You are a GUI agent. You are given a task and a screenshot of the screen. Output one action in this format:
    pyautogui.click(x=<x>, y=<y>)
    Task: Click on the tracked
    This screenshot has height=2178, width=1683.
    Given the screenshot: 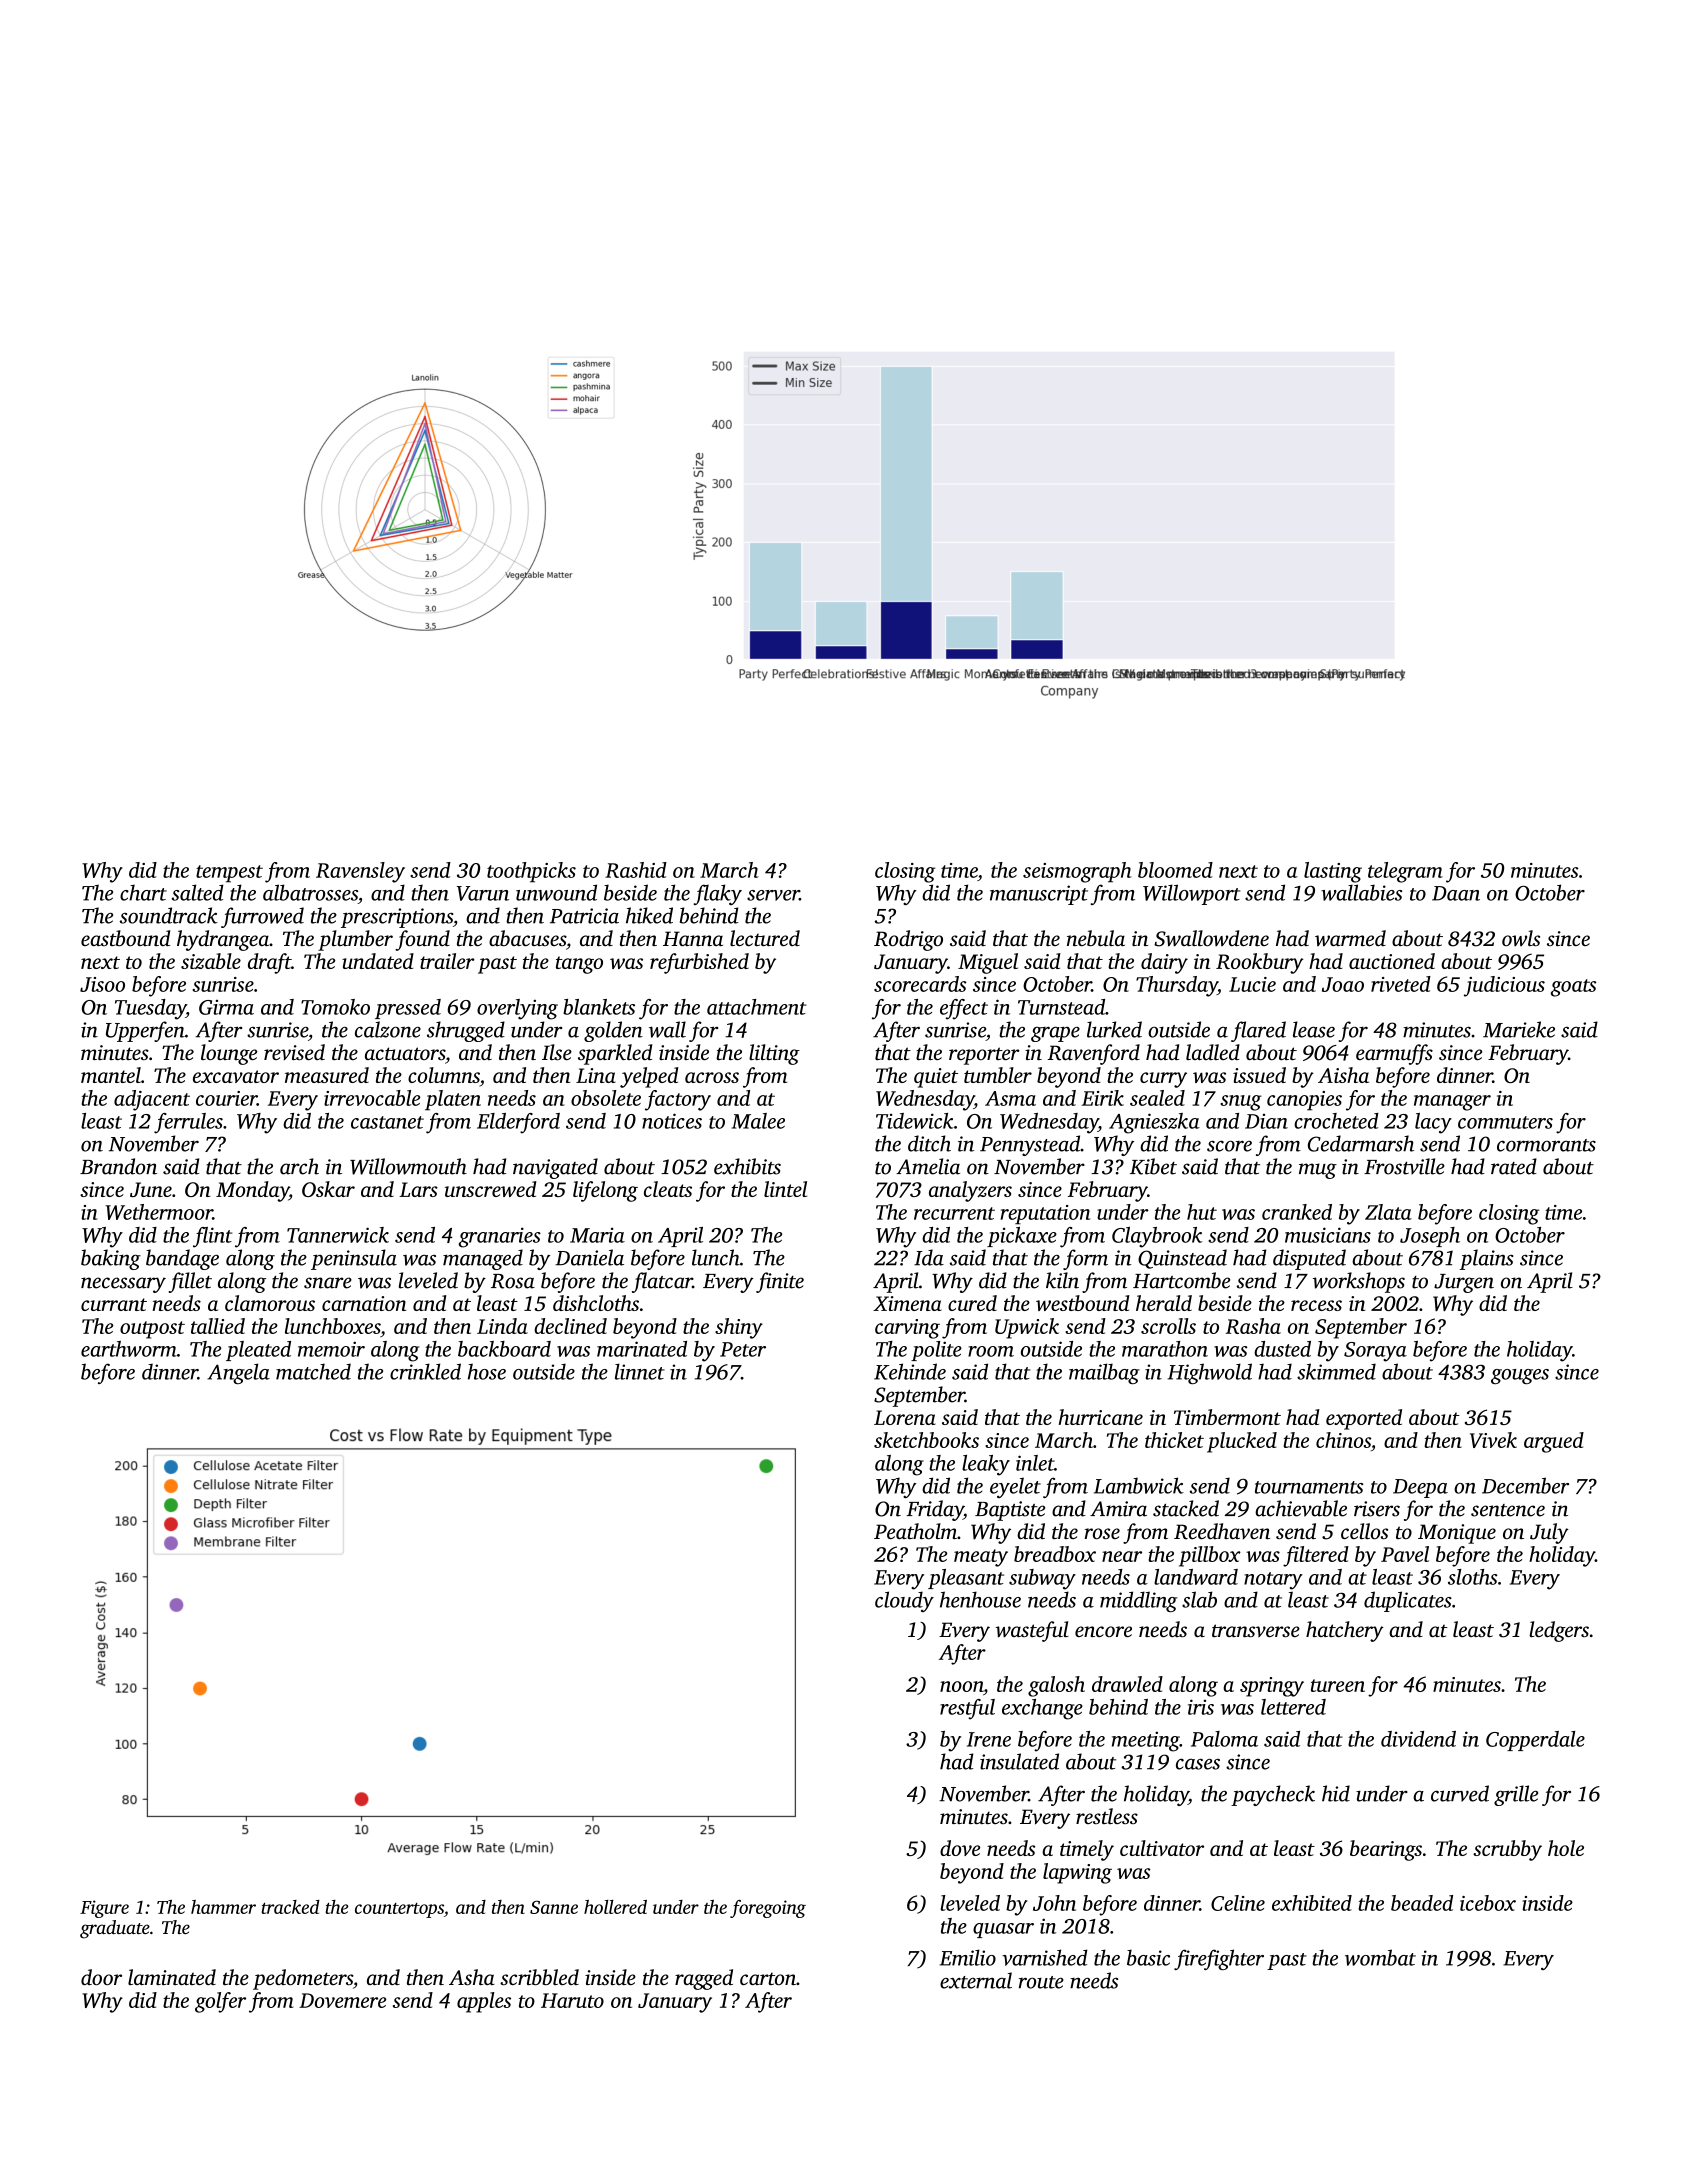 What is the action you would take?
    pyautogui.click(x=290, y=1907)
